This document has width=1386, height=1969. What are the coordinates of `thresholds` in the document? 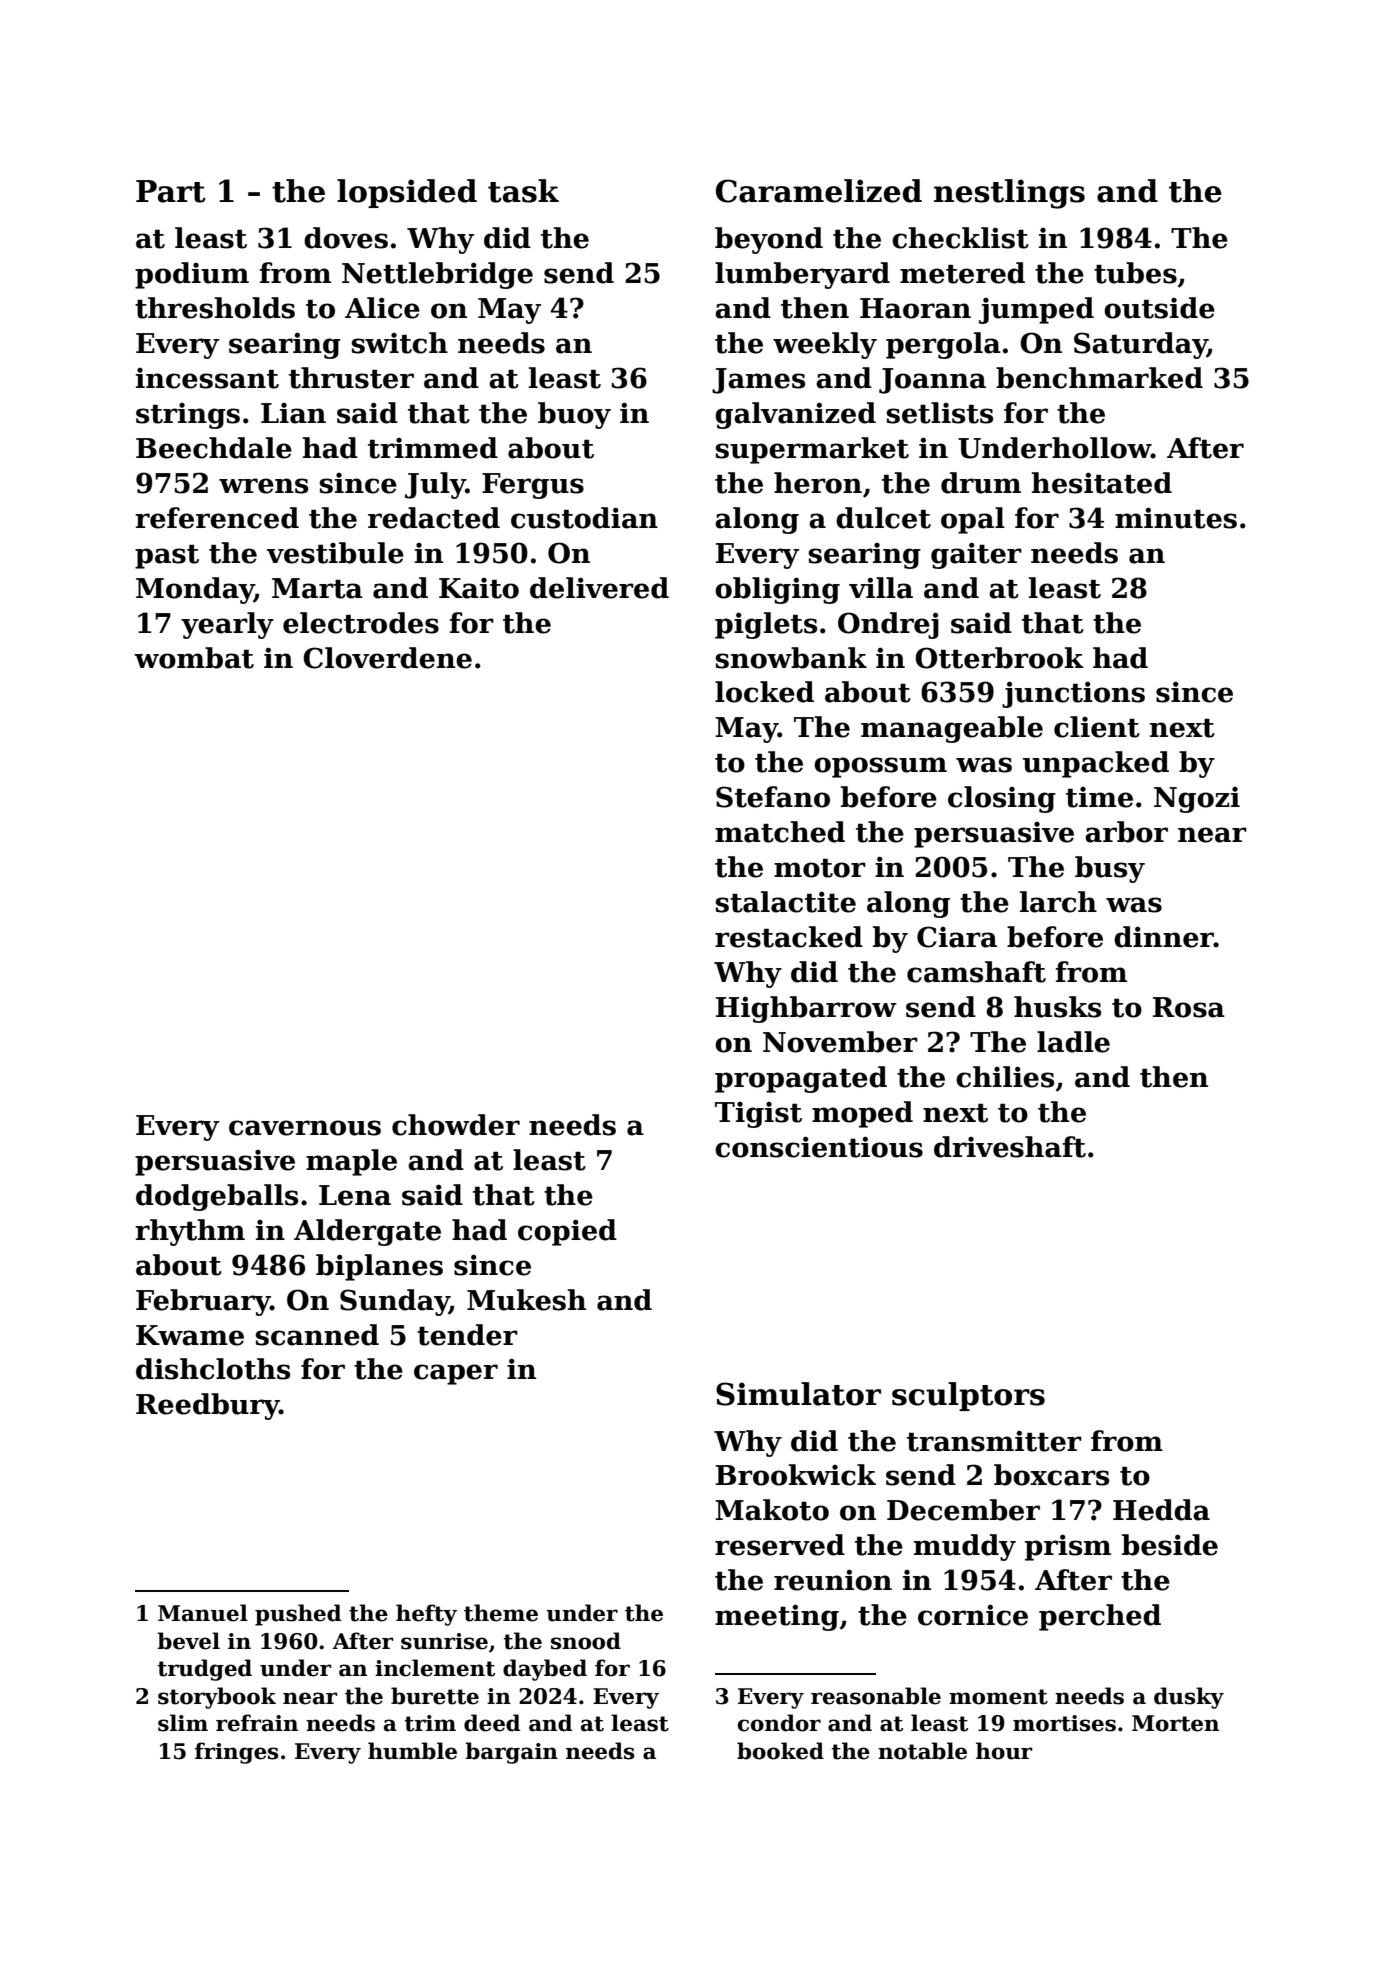 It's located at (215, 308).
